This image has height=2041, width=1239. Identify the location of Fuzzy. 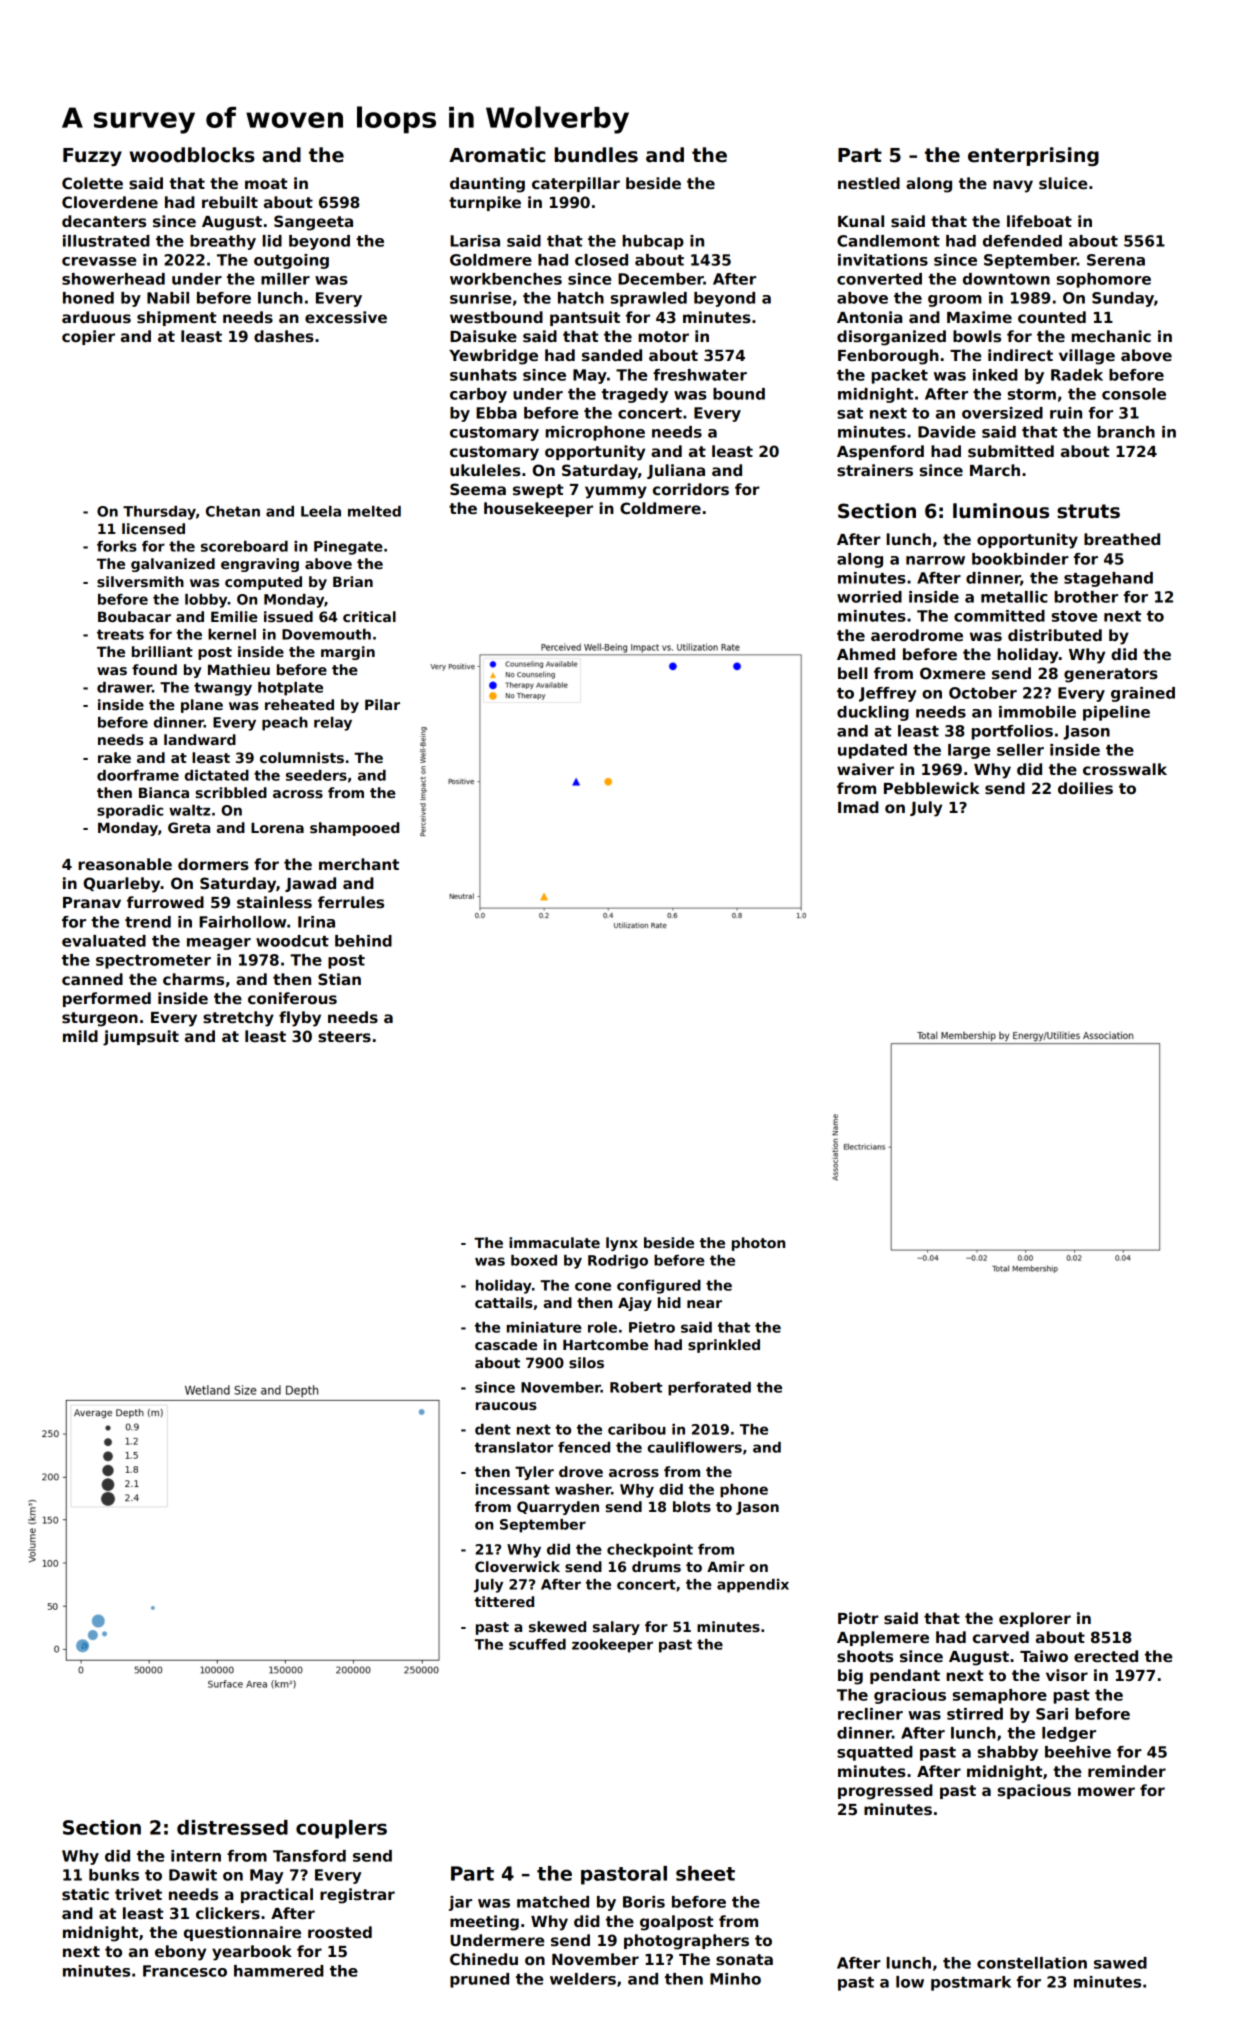
(92, 157).
